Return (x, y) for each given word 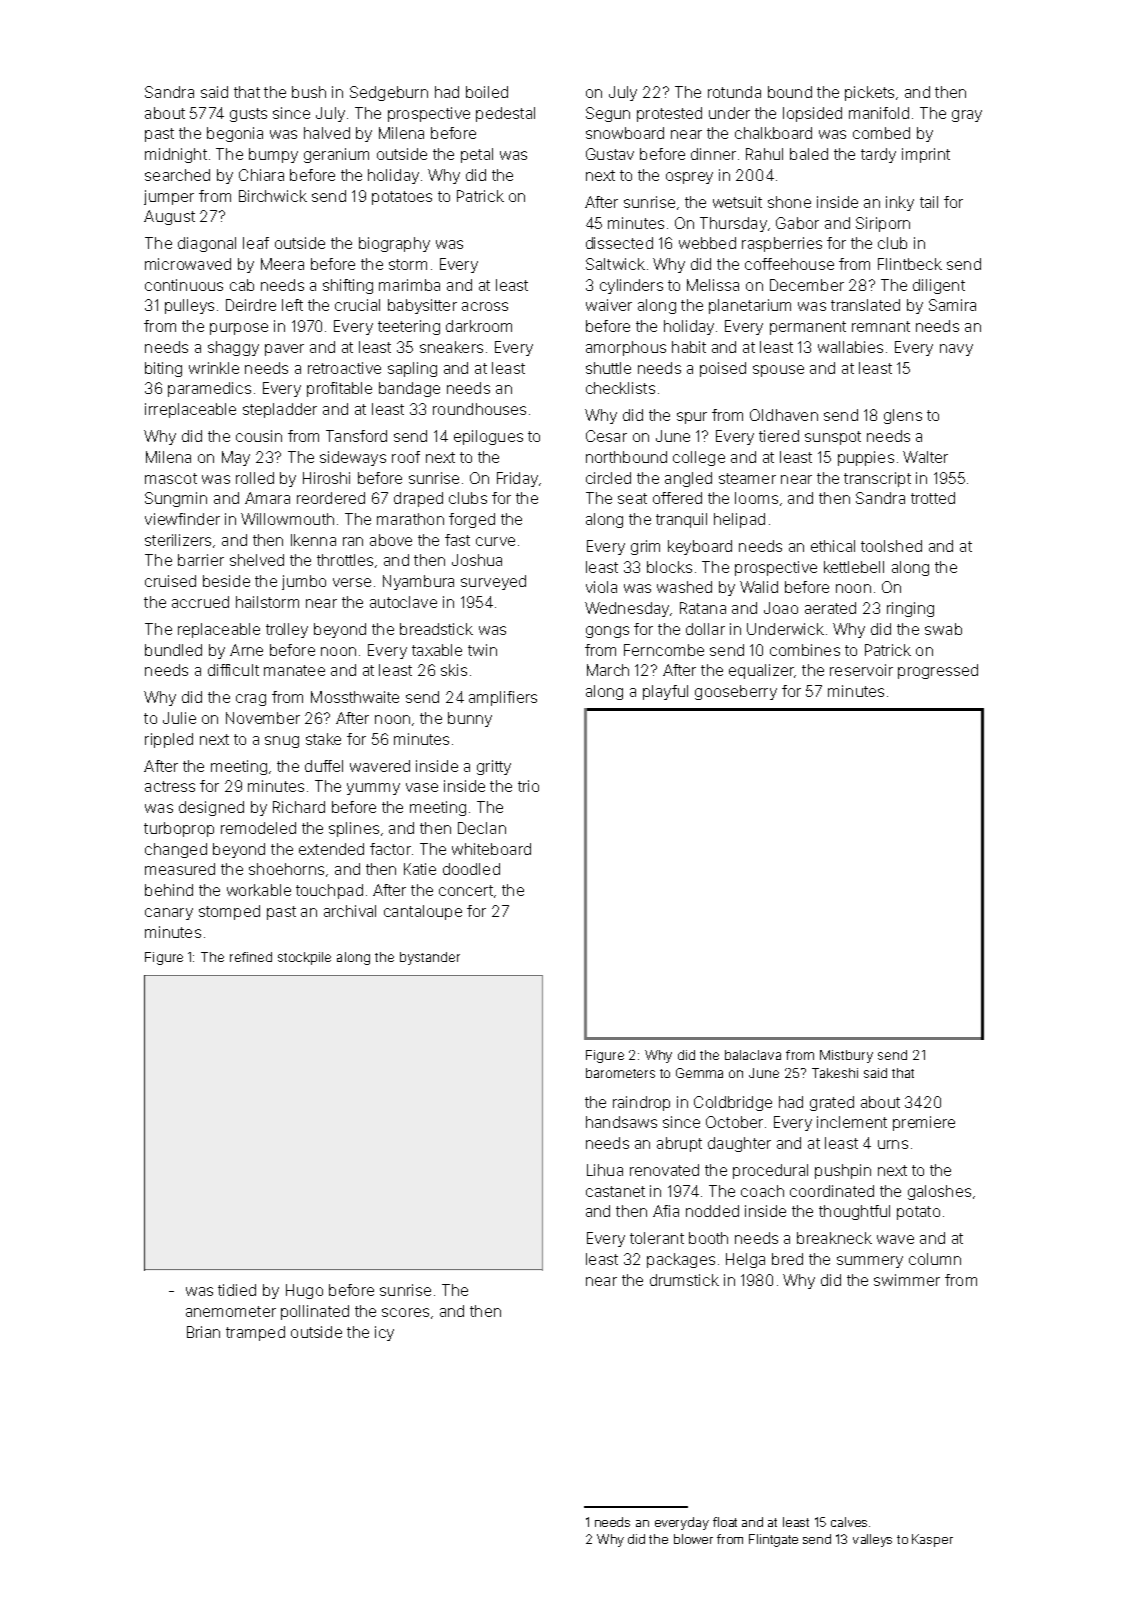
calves (849, 1522)
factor (390, 849)
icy (384, 1333)
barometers (620, 1073)
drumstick (684, 1280)
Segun (608, 114)
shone (789, 202)
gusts (248, 115)
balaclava (753, 1055)
